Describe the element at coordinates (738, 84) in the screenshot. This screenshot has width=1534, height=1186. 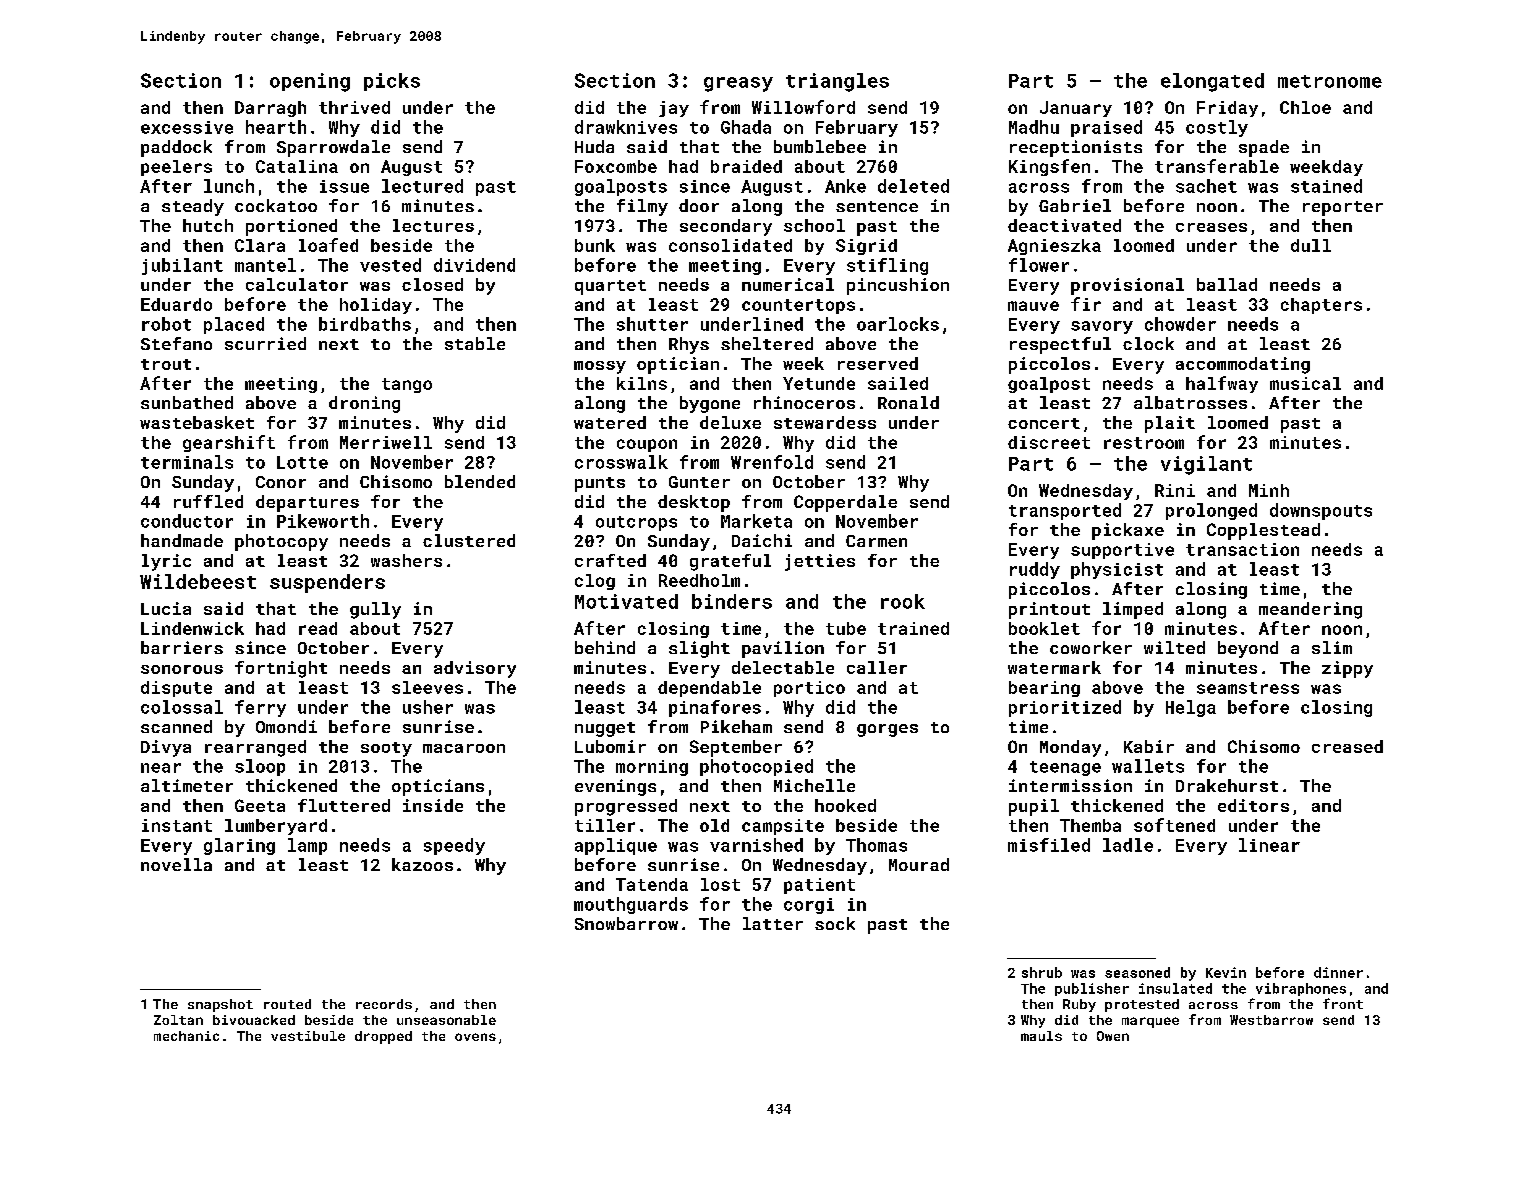
I see `greasy` at that location.
